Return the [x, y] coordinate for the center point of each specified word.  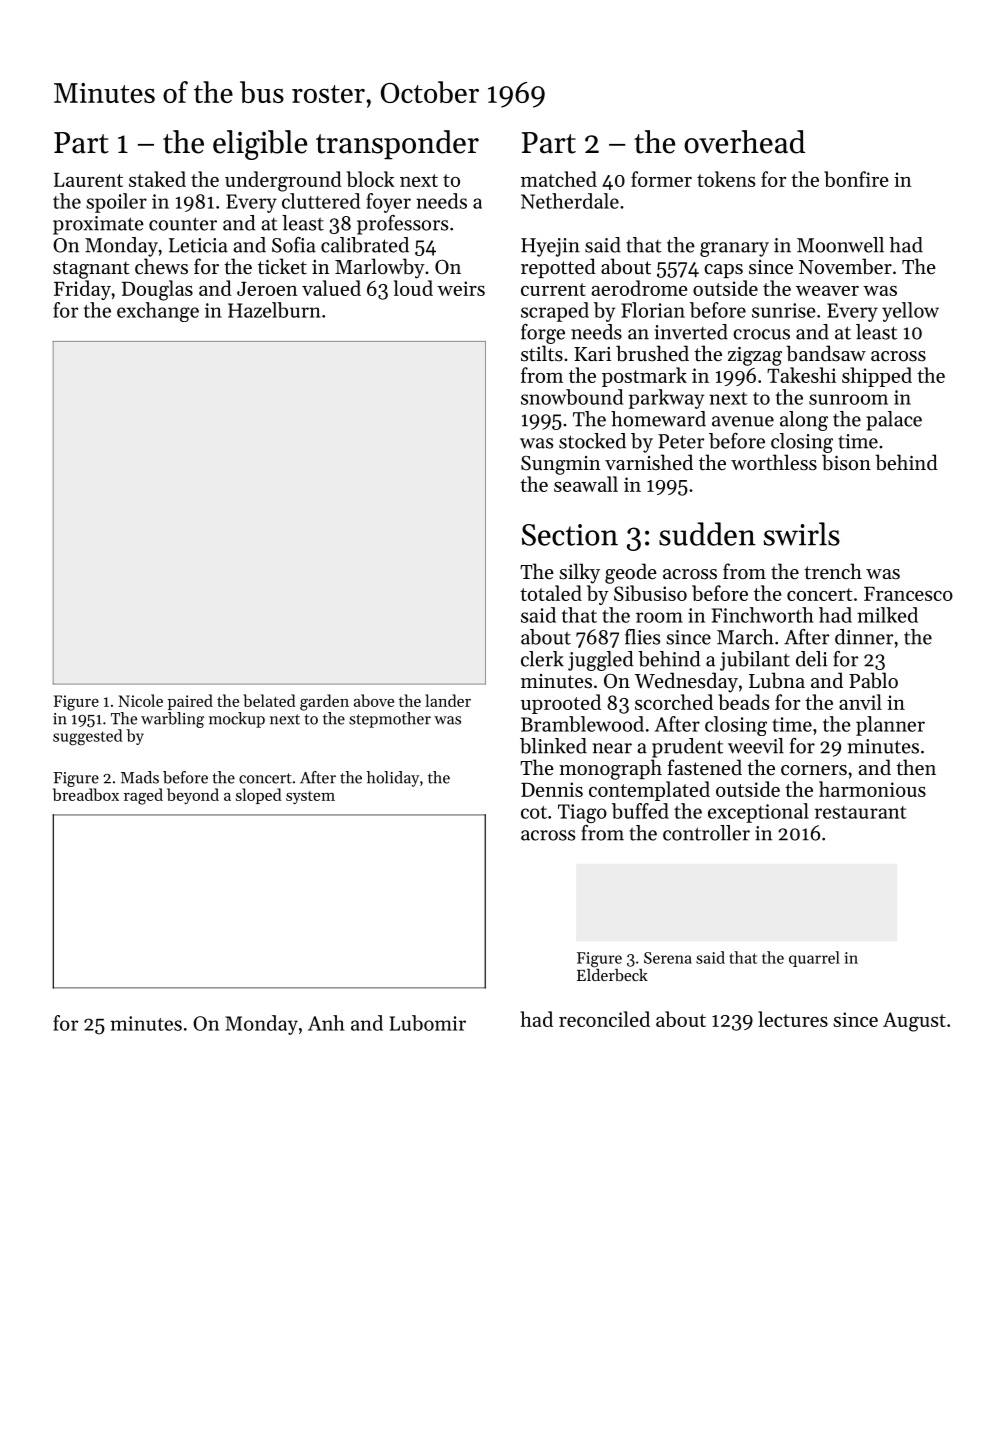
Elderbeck [612, 975]
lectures [793, 1019]
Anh [326, 1023]
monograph [610, 769]
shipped [877, 377]
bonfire [856, 179]
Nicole [140, 700]
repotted [558, 268]
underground [283, 181]
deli [812, 659]
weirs [461, 288]
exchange [158, 312]
